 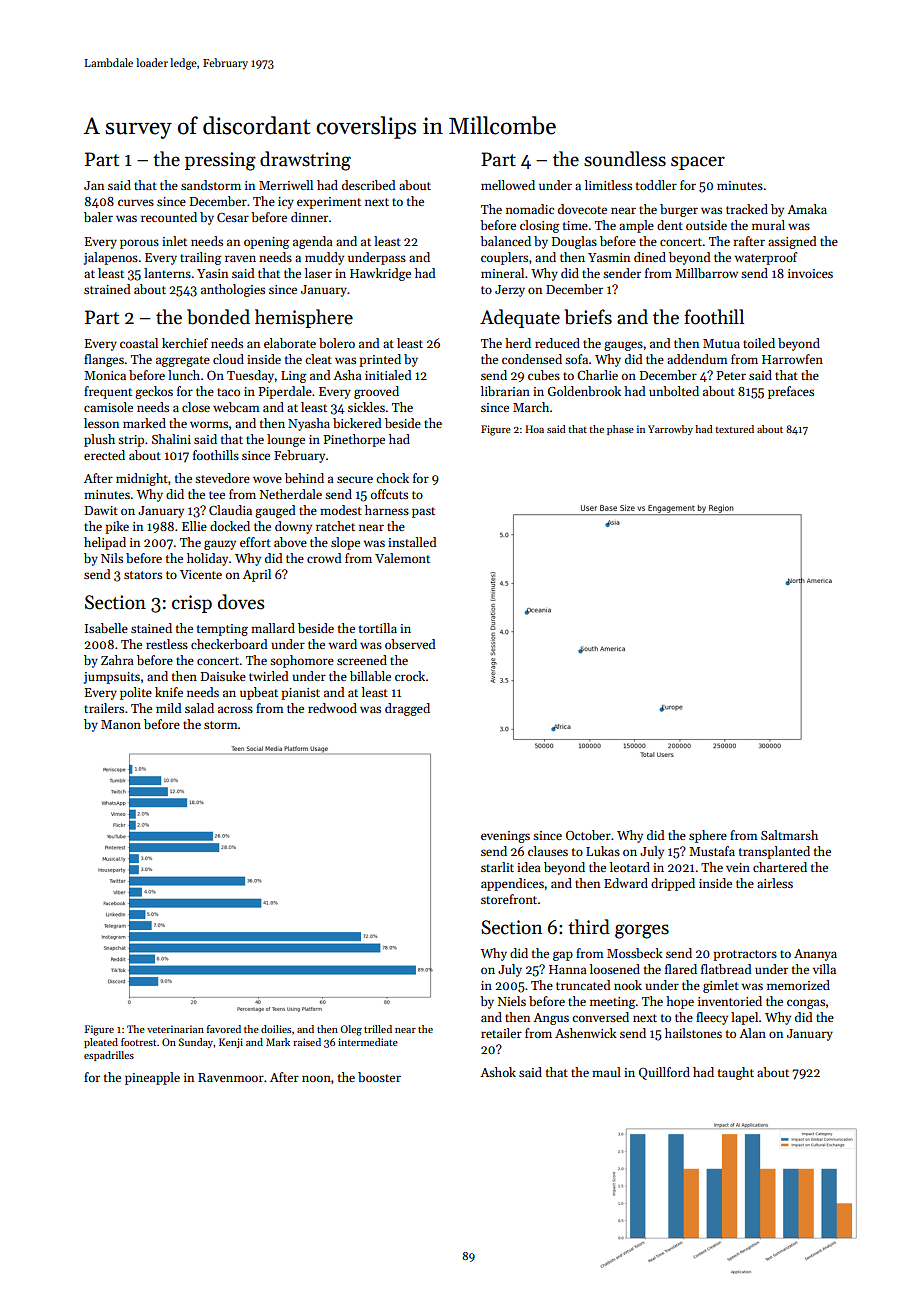 What do you see at coordinates (388, 375) in the document?
I see `initialed` at bounding box center [388, 375].
